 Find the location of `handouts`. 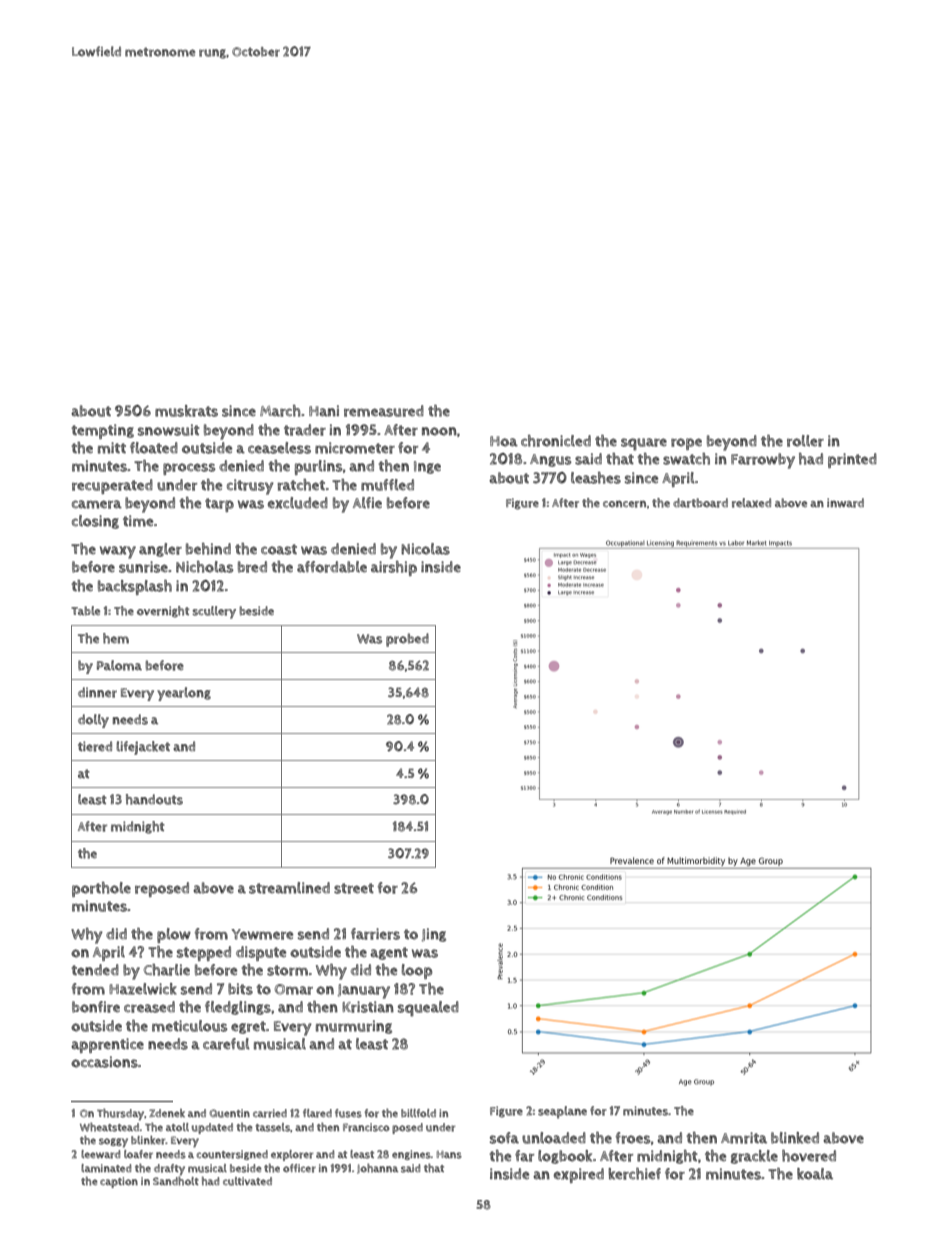

handouts is located at coordinates (154, 799).
